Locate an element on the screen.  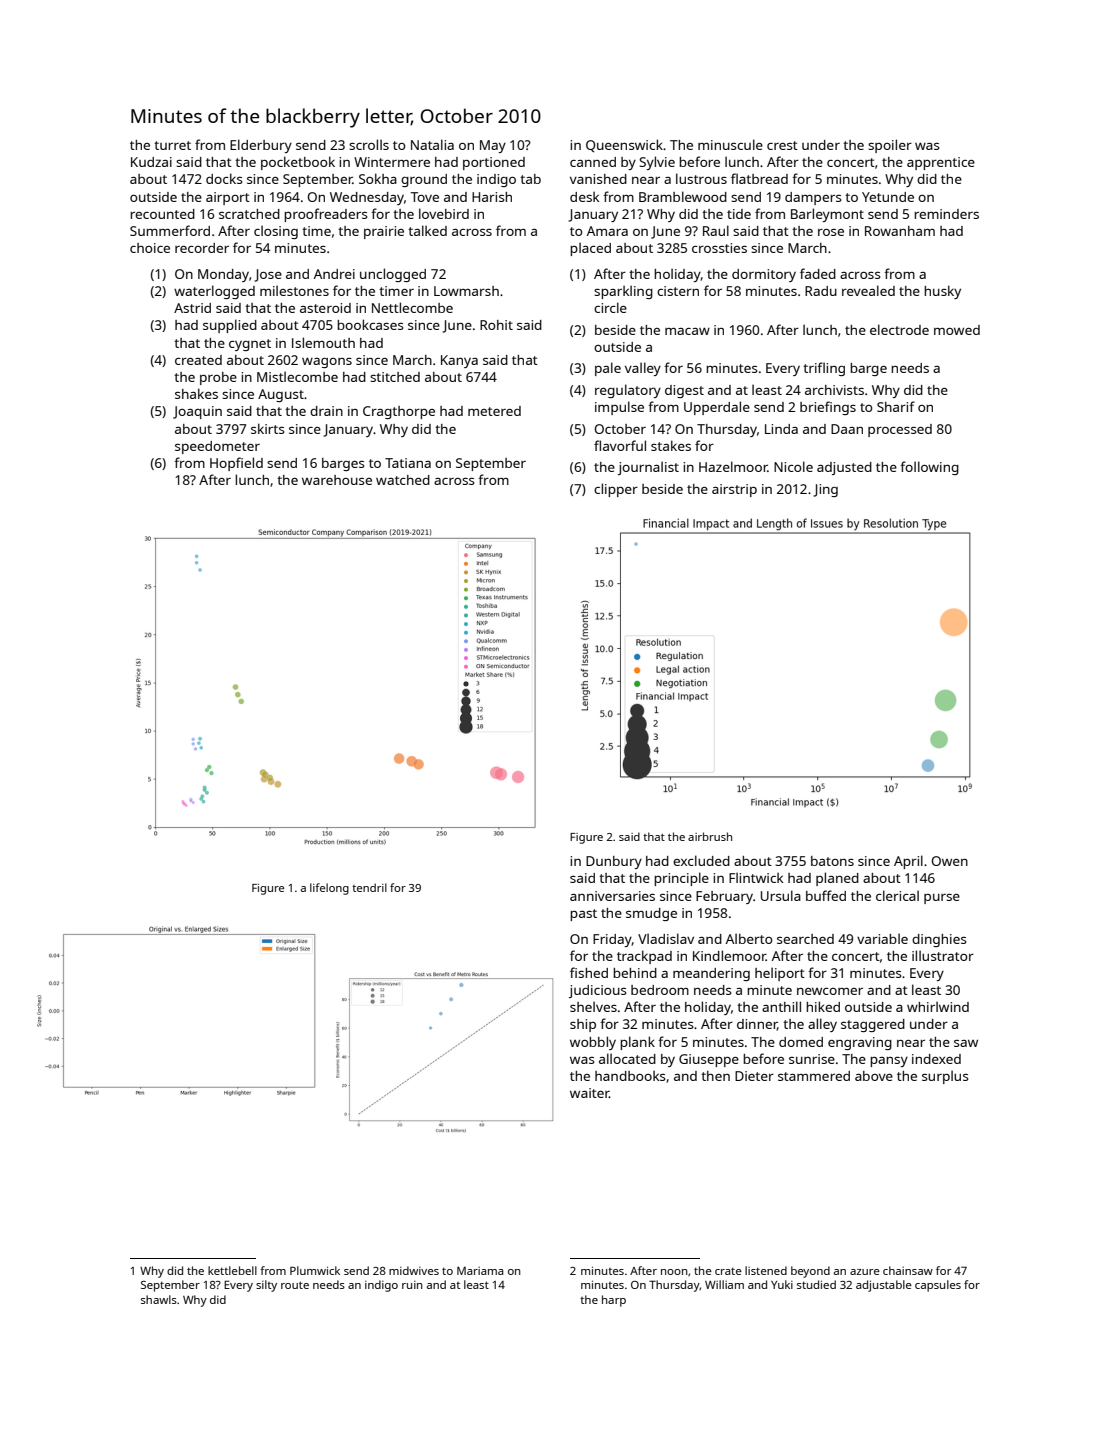
Andrei is located at coordinates (334, 274).
